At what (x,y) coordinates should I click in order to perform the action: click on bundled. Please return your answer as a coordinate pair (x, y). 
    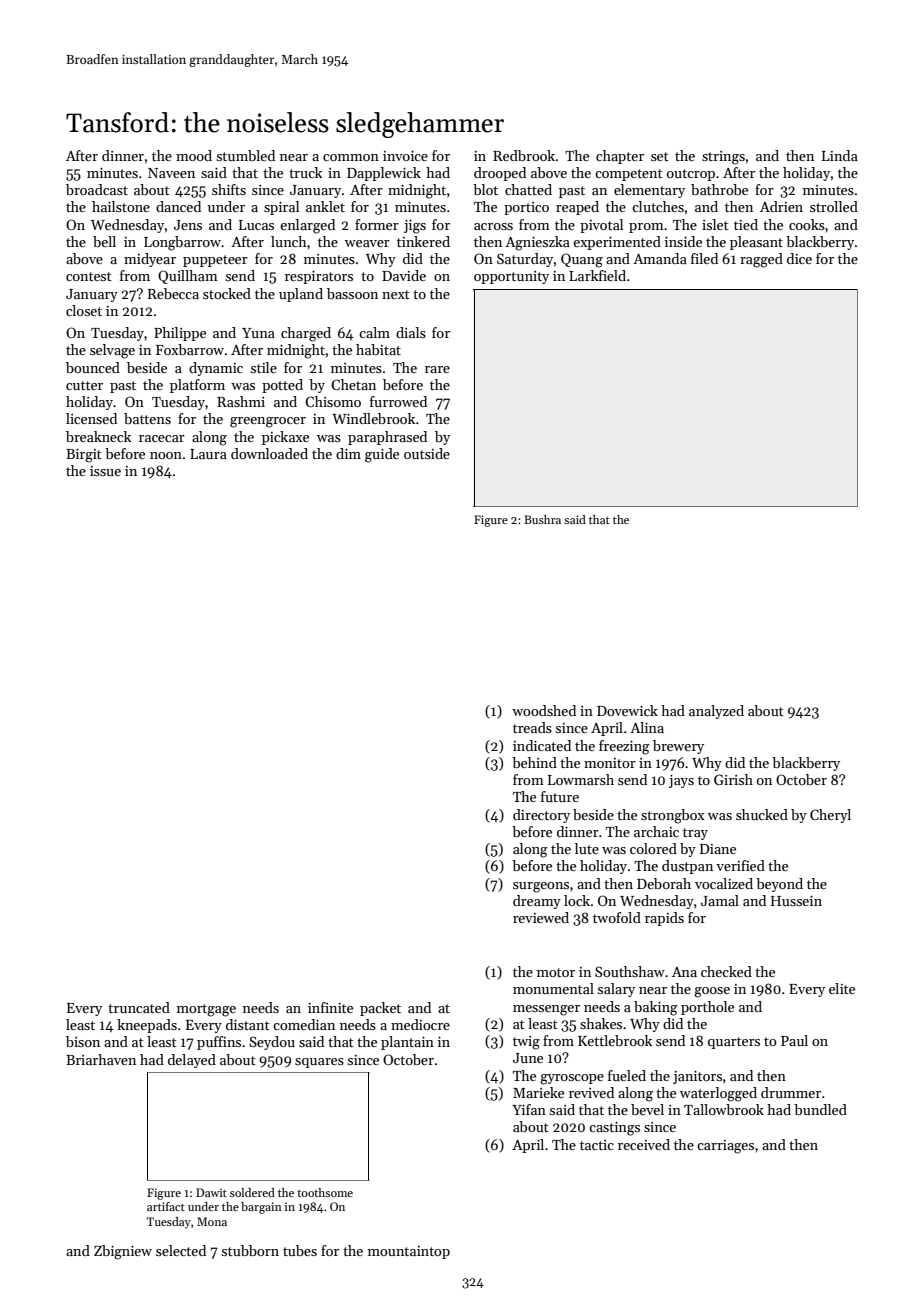
    Looking at the image, I should click on (820, 1109).
